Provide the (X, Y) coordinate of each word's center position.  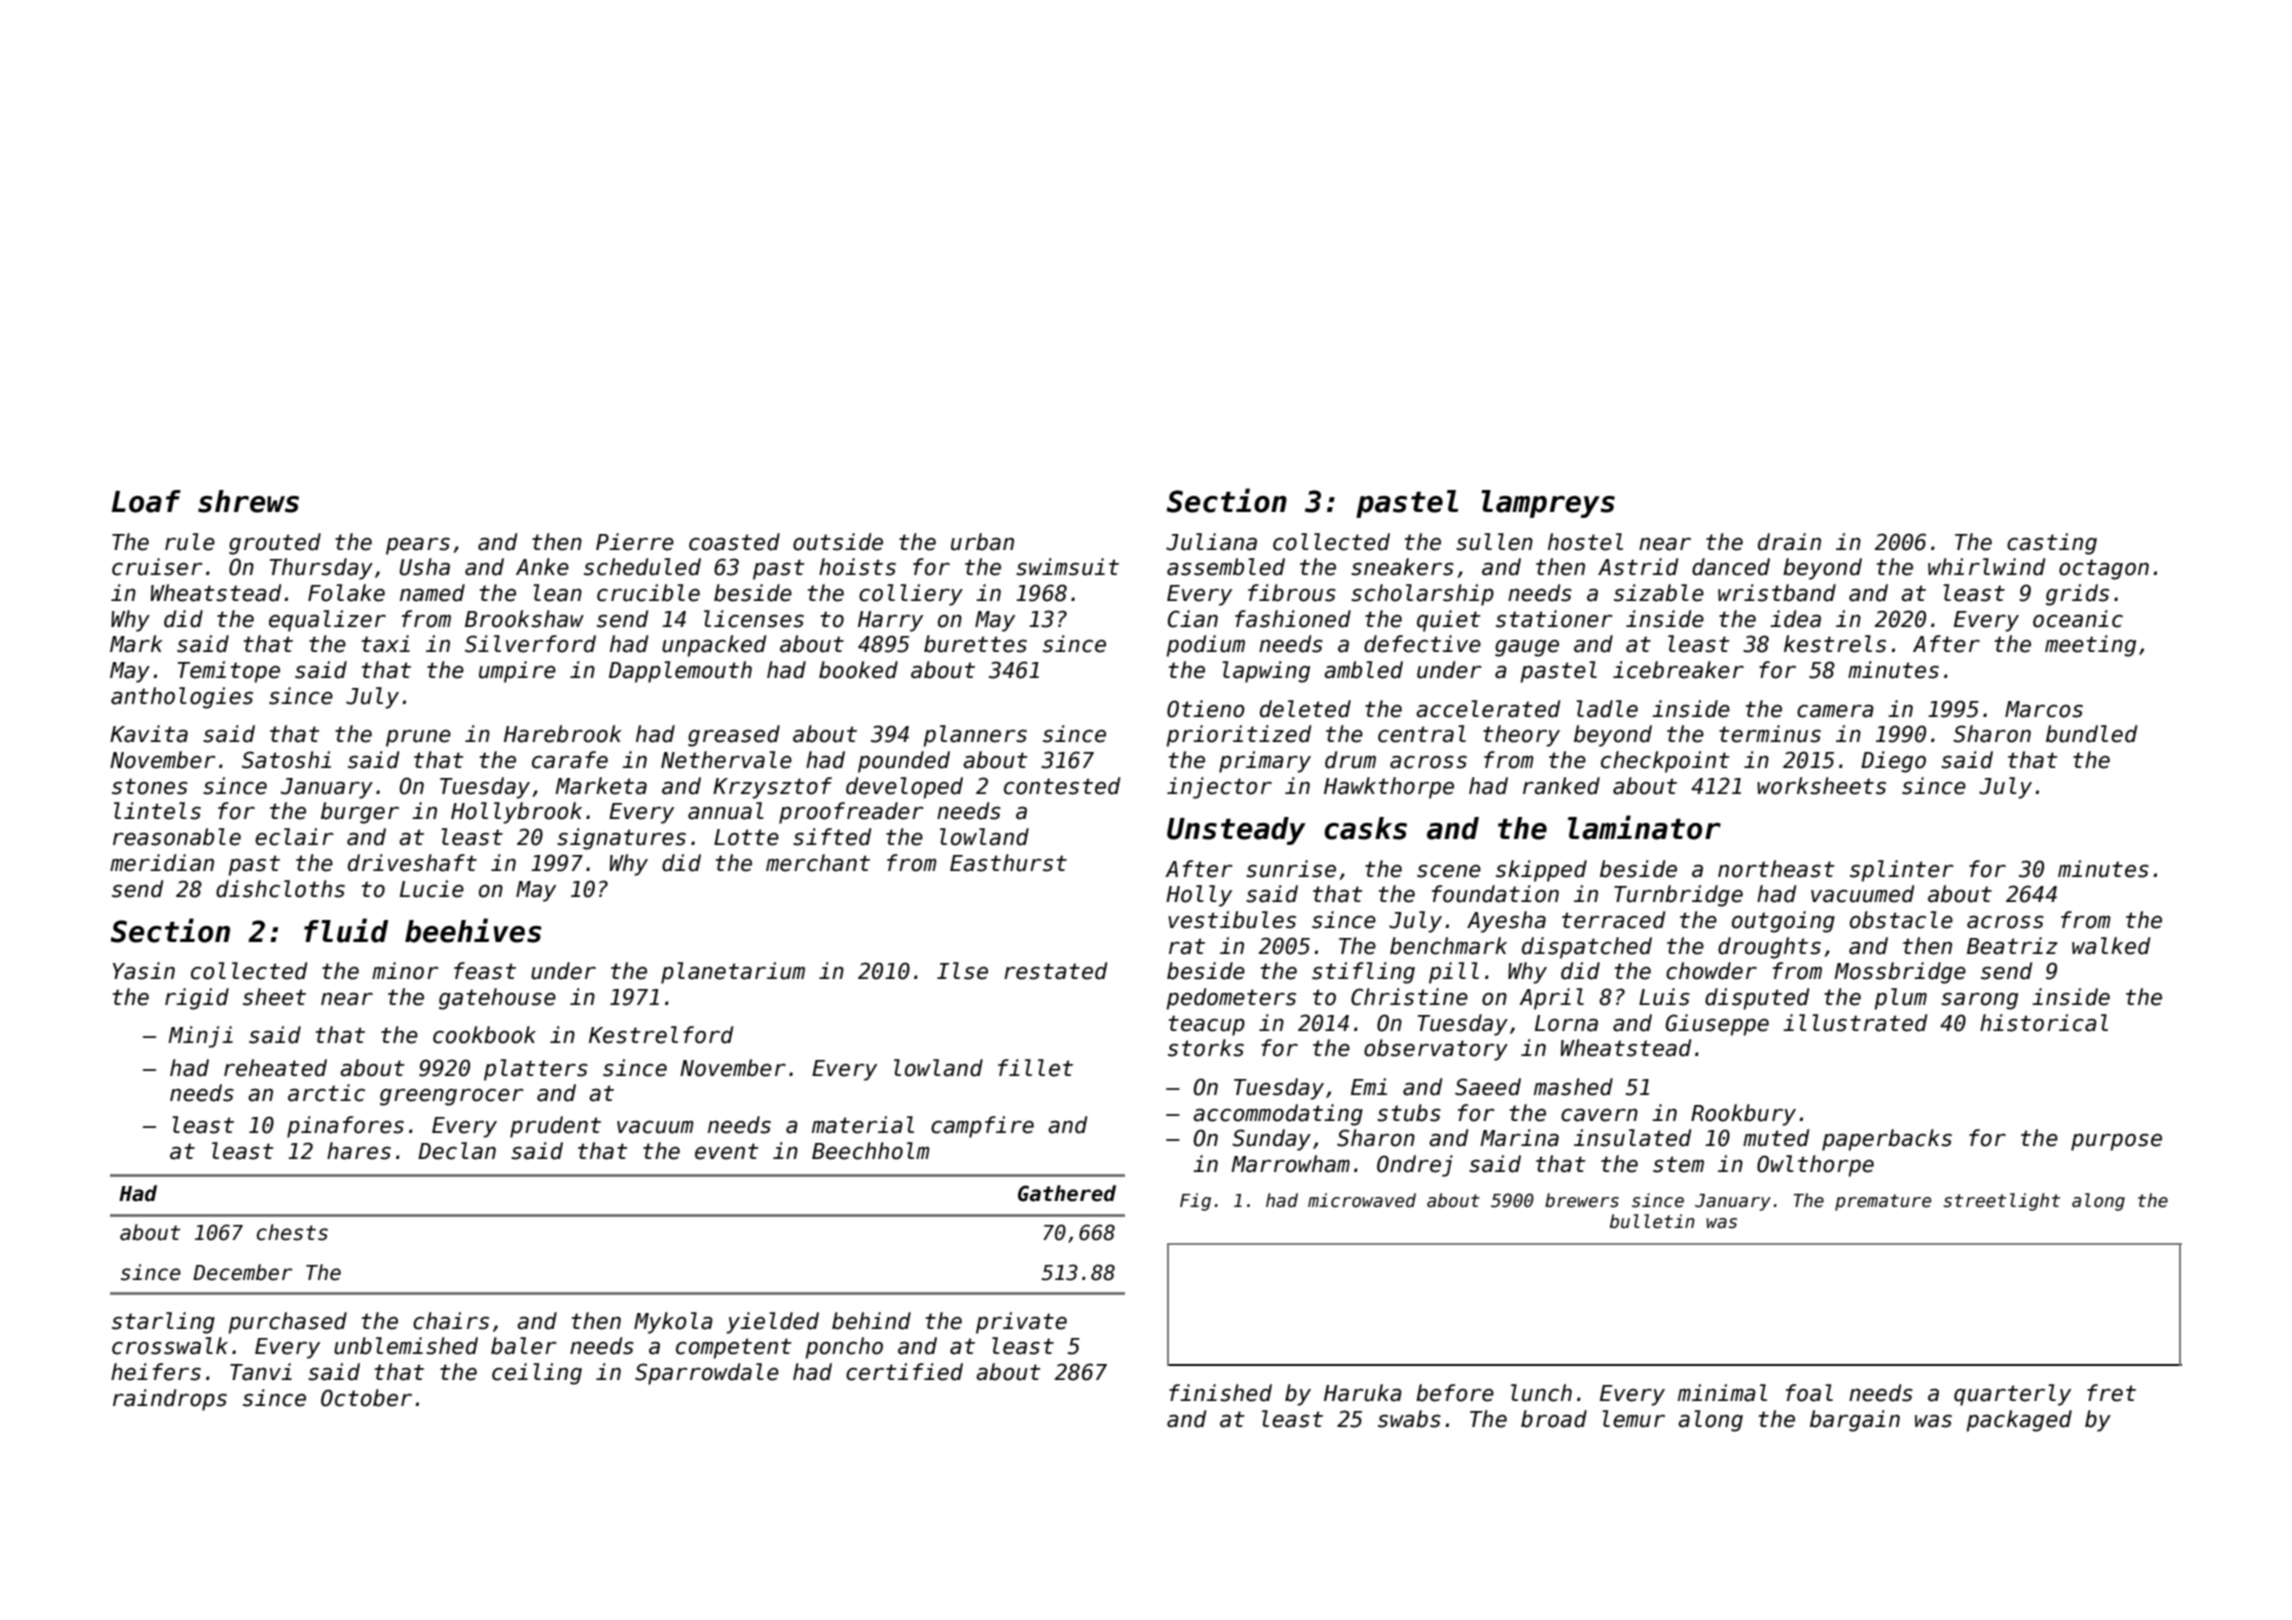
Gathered (1067, 1193)
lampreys (1548, 504)
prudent (555, 1127)
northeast (1776, 869)
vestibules (1232, 920)
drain (1789, 542)
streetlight (2001, 1202)
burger (360, 813)
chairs (451, 1321)
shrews (248, 501)
